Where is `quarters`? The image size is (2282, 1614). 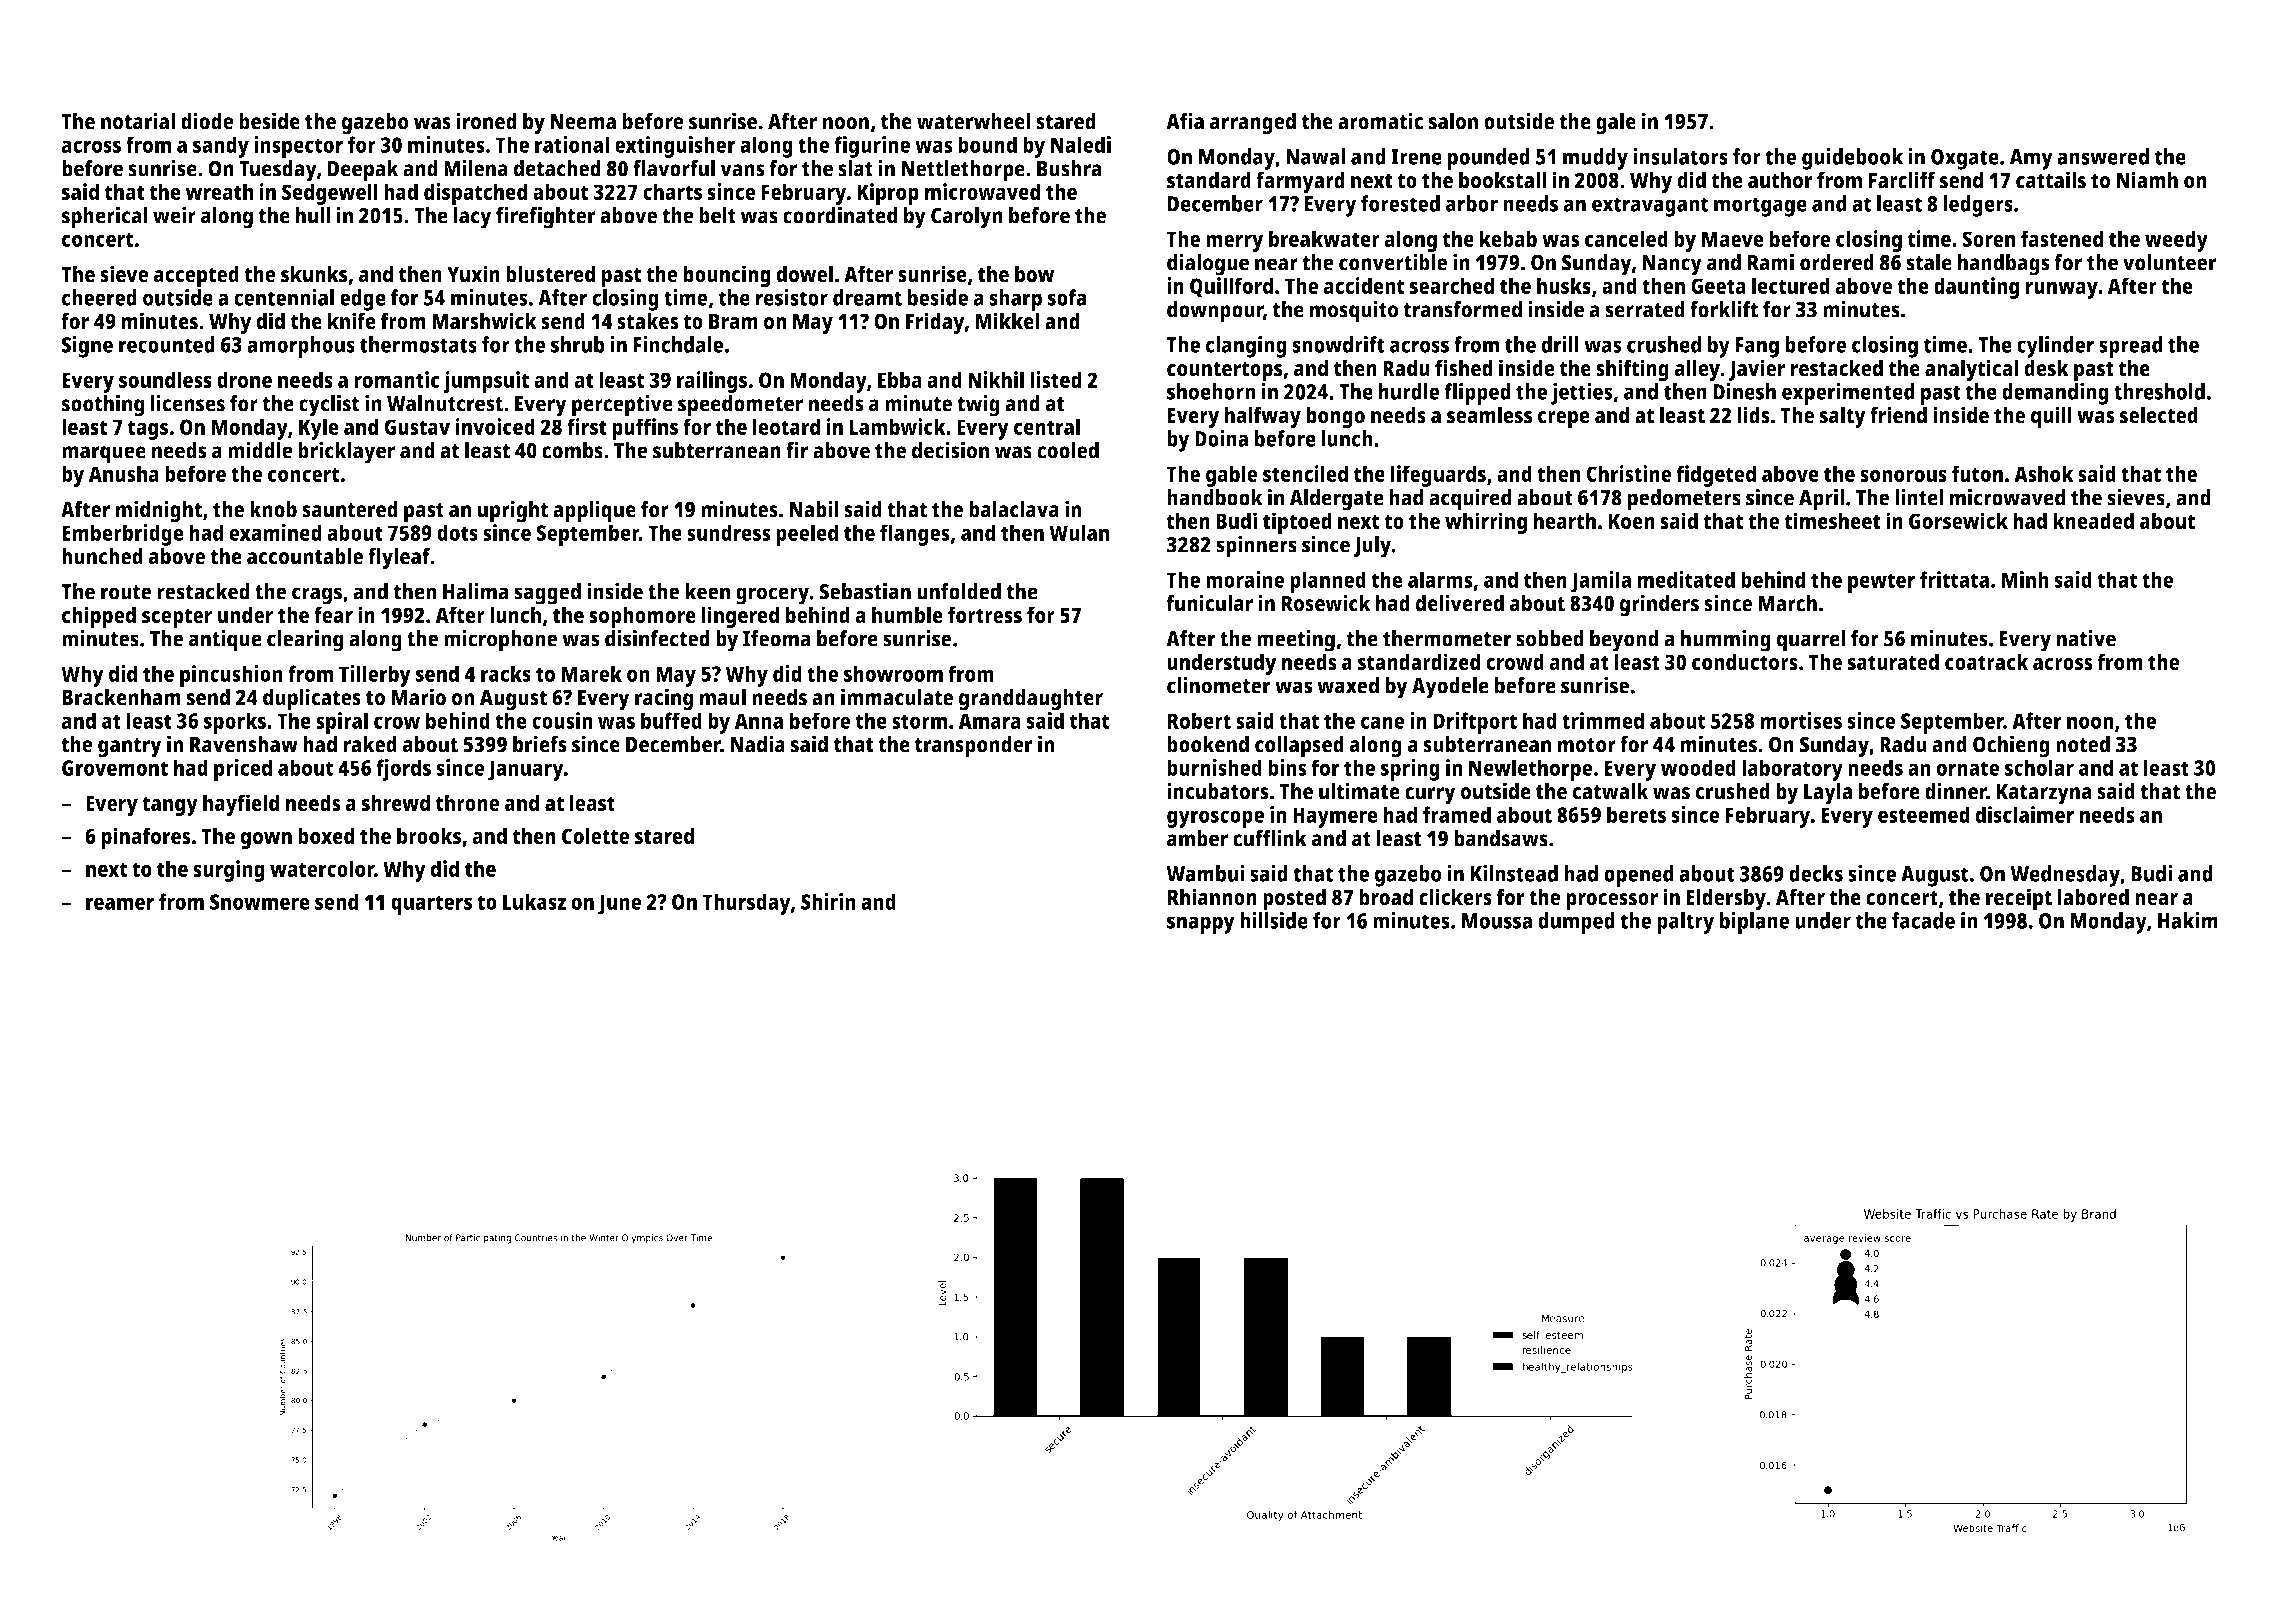
quarters is located at coordinates (431, 905).
